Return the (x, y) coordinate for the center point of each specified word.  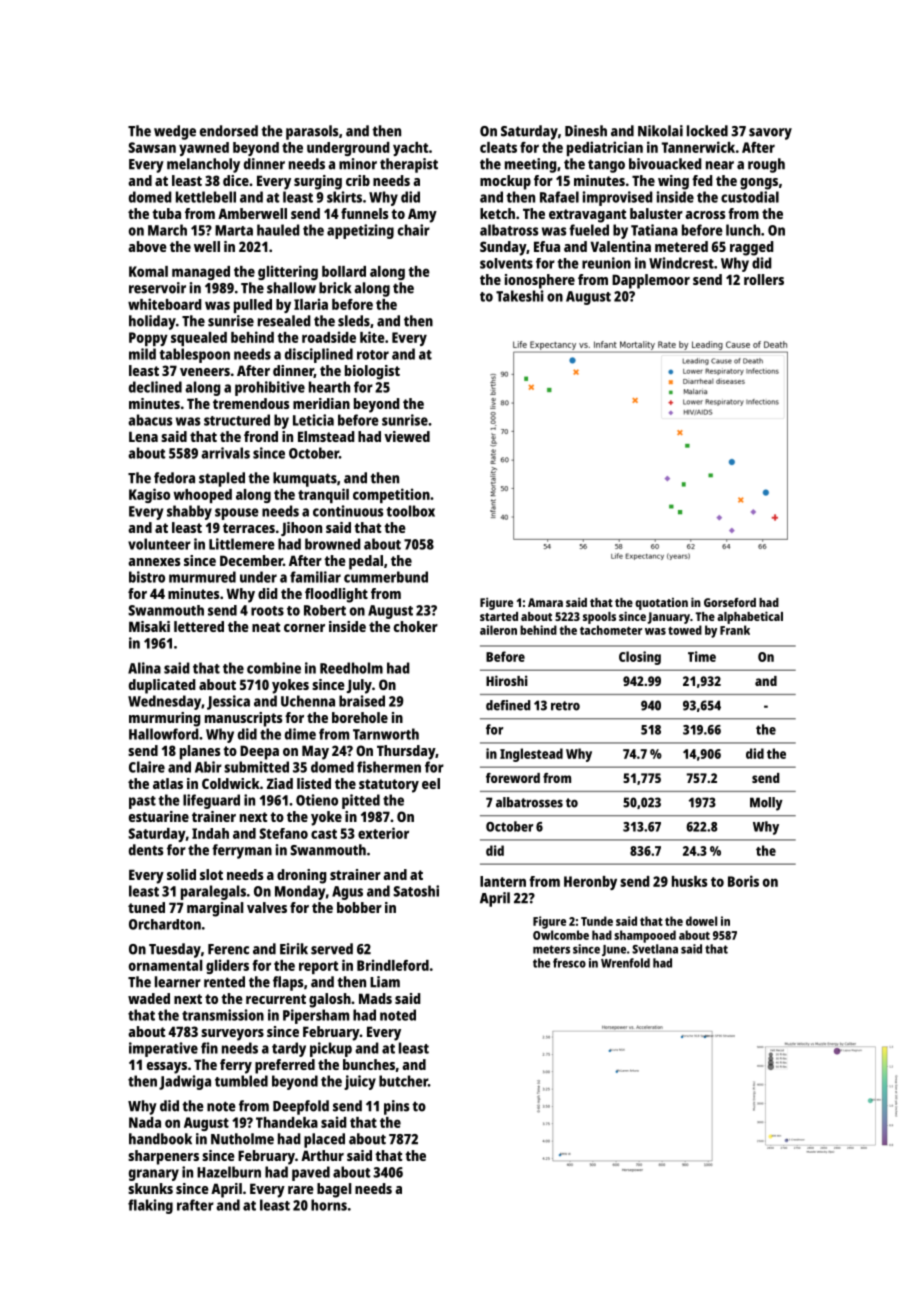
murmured (202, 577)
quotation (661, 604)
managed (201, 273)
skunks (150, 1188)
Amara (545, 602)
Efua (547, 246)
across (705, 215)
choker (416, 626)
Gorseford (730, 602)
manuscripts (244, 719)
